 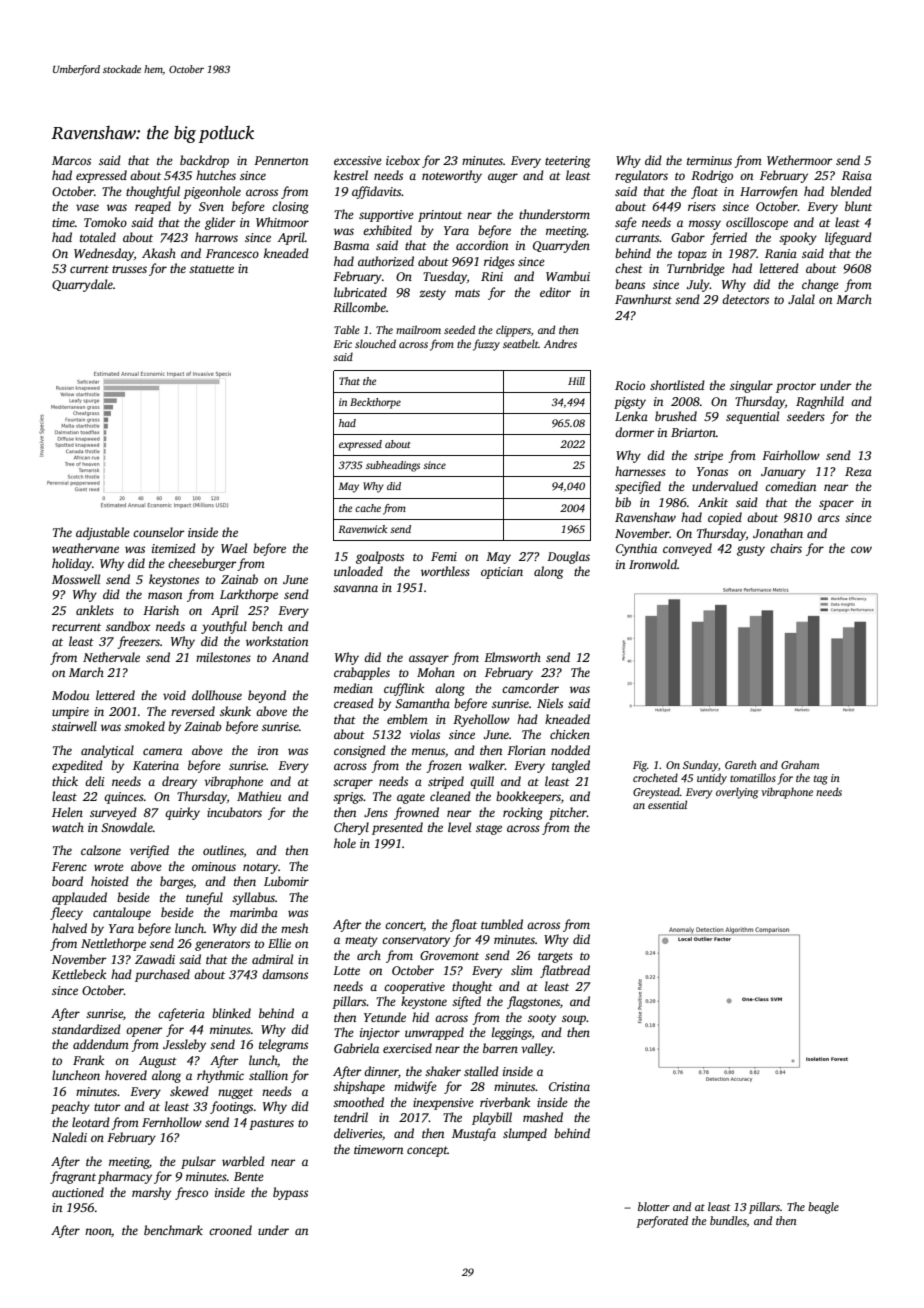 I want to click on milestones, so click(x=223, y=657).
